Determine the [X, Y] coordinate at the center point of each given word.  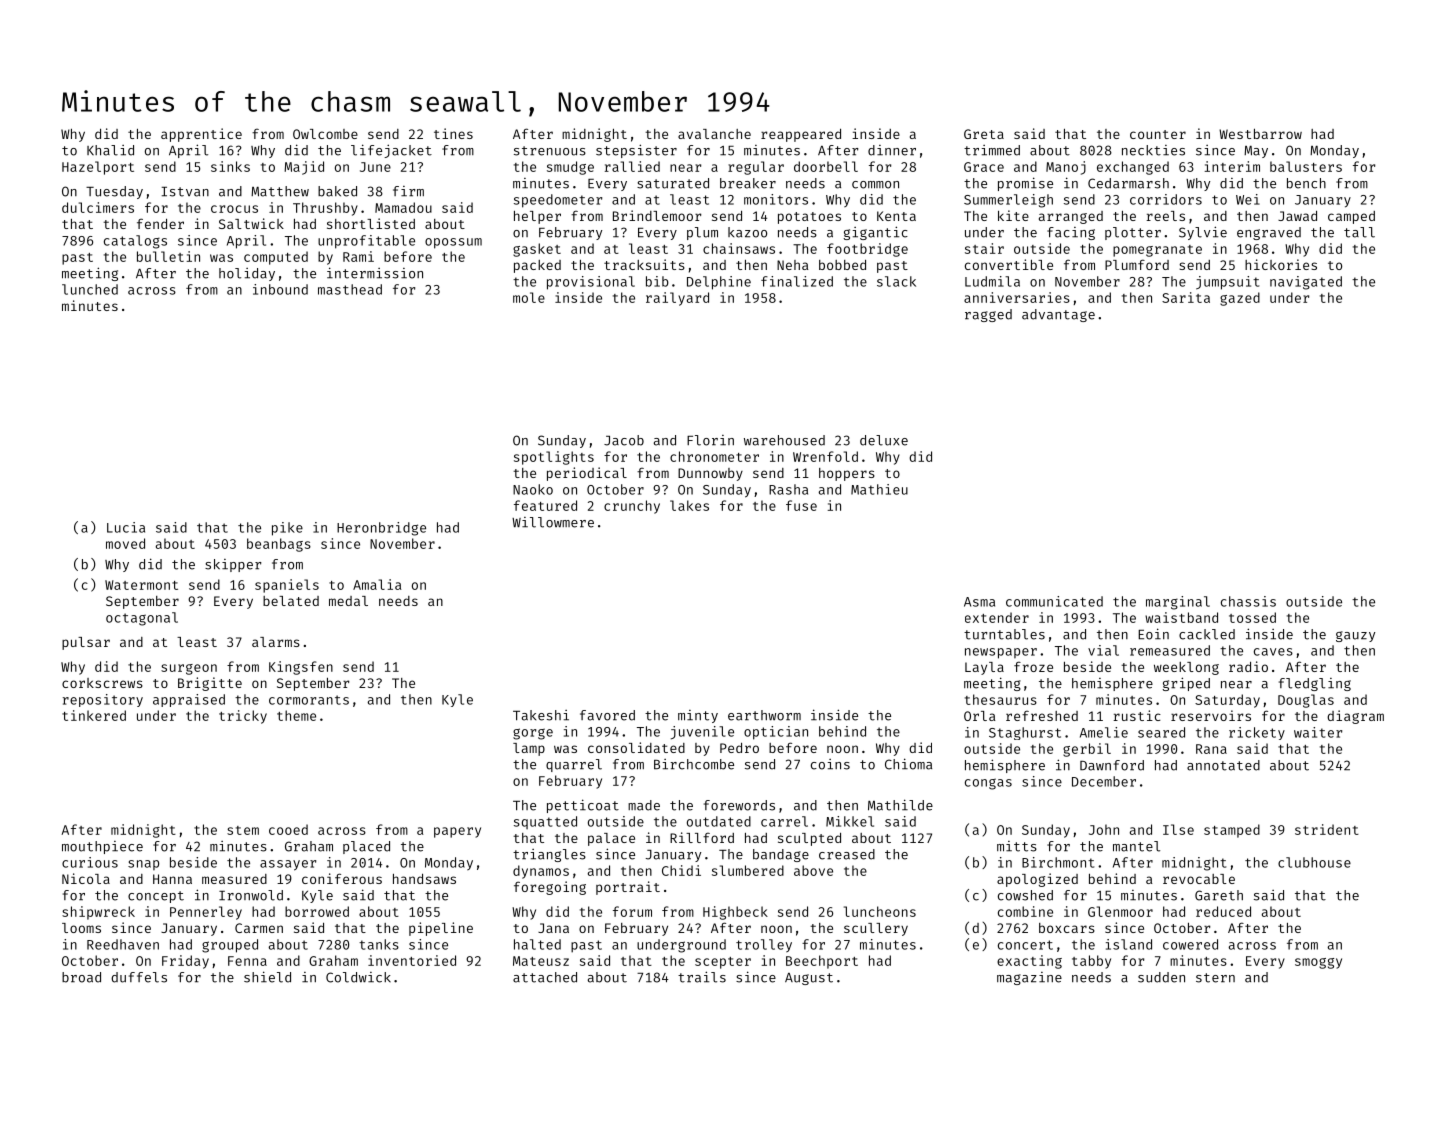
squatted [545, 822]
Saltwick [251, 223]
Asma [979, 602]
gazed [1240, 299]
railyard [677, 299]
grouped [230, 946]
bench [1306, 183]
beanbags [279, 545]
